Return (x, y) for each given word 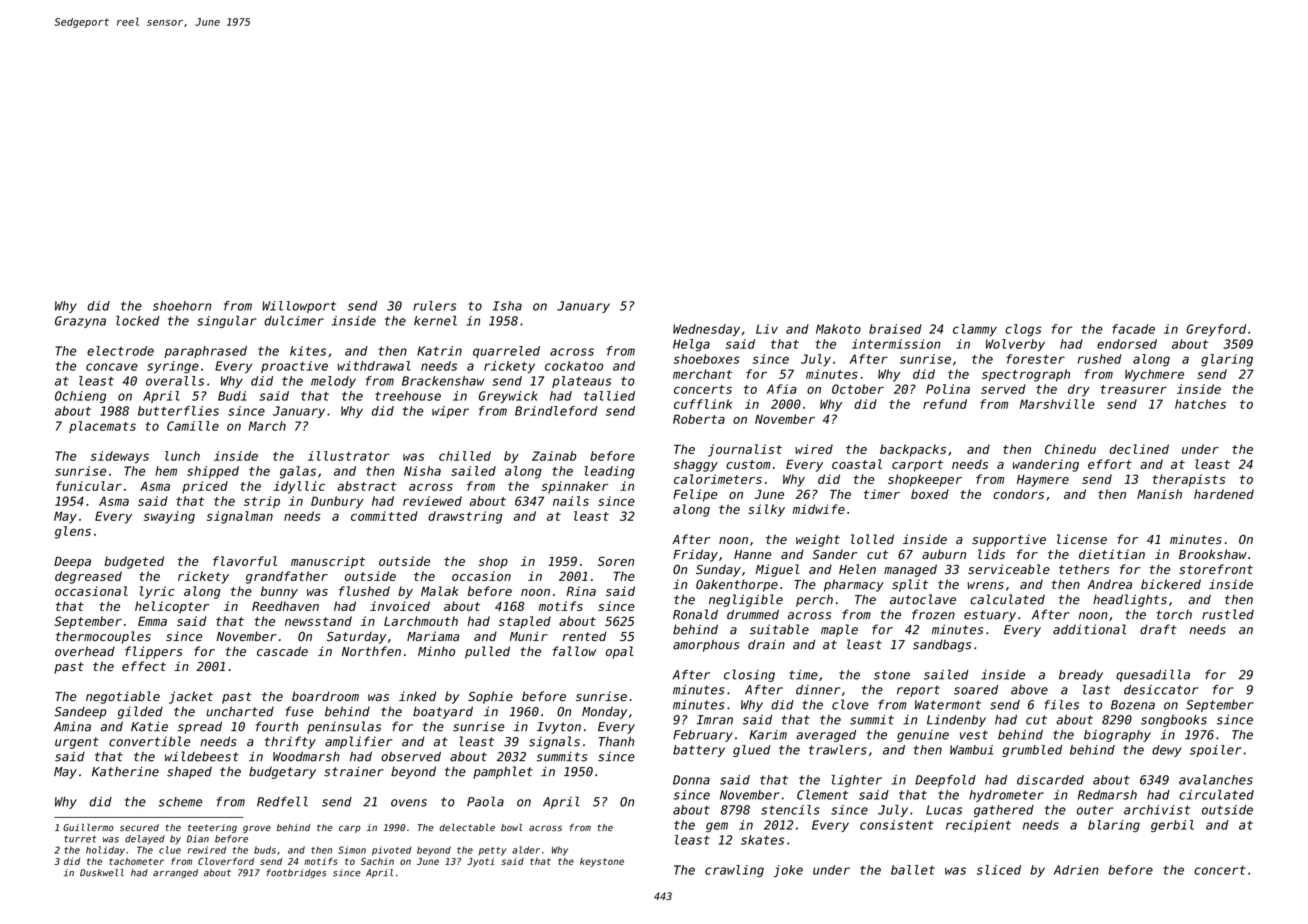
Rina (581, 591)
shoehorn (182, 306)
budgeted (134, 562)
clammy (975, 330)
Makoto (838, 329)
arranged (175, 873)
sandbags (942, 646)
